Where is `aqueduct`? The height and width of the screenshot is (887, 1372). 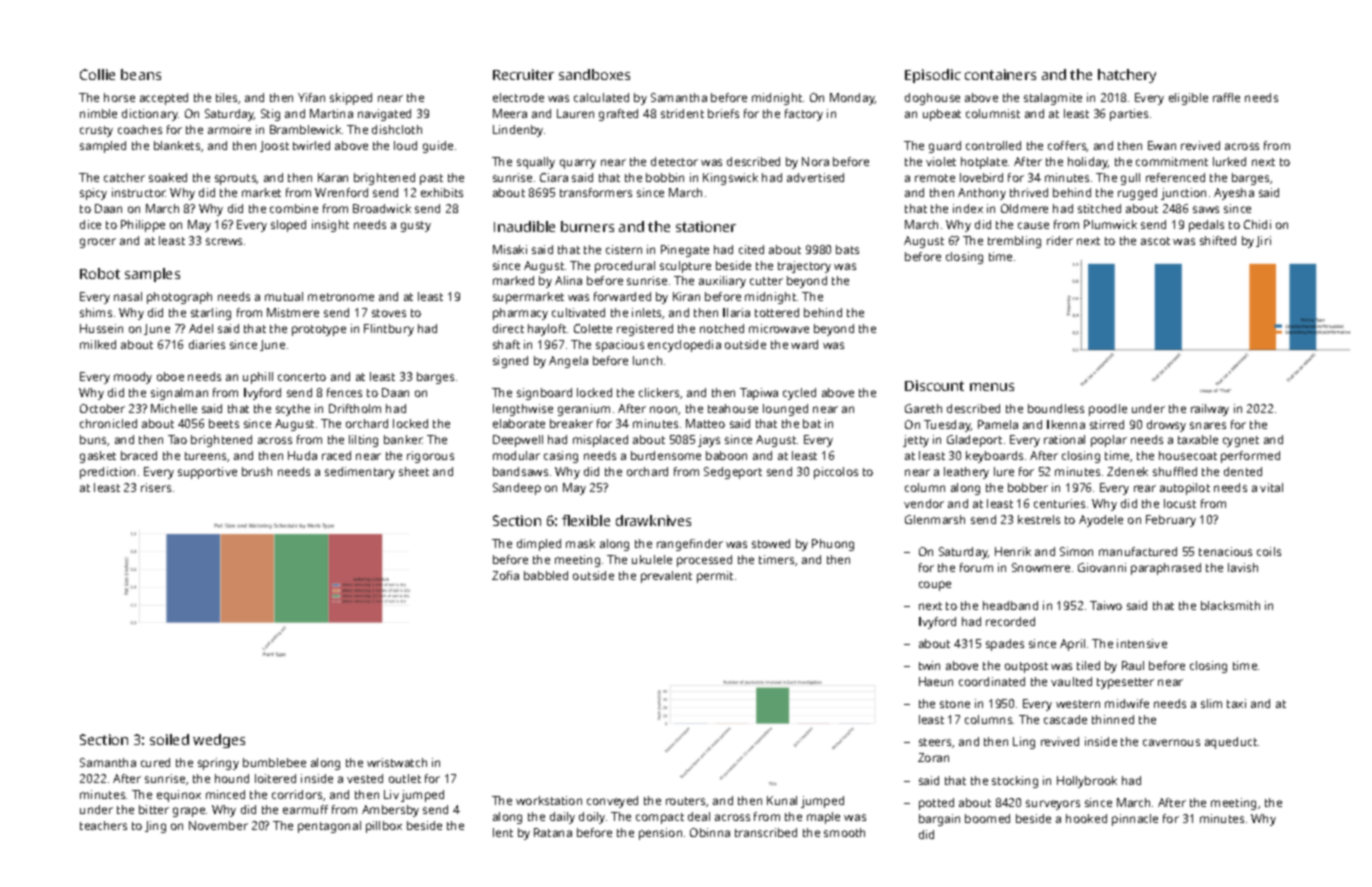 aqueduct is located at coordinates (1231, 743).
